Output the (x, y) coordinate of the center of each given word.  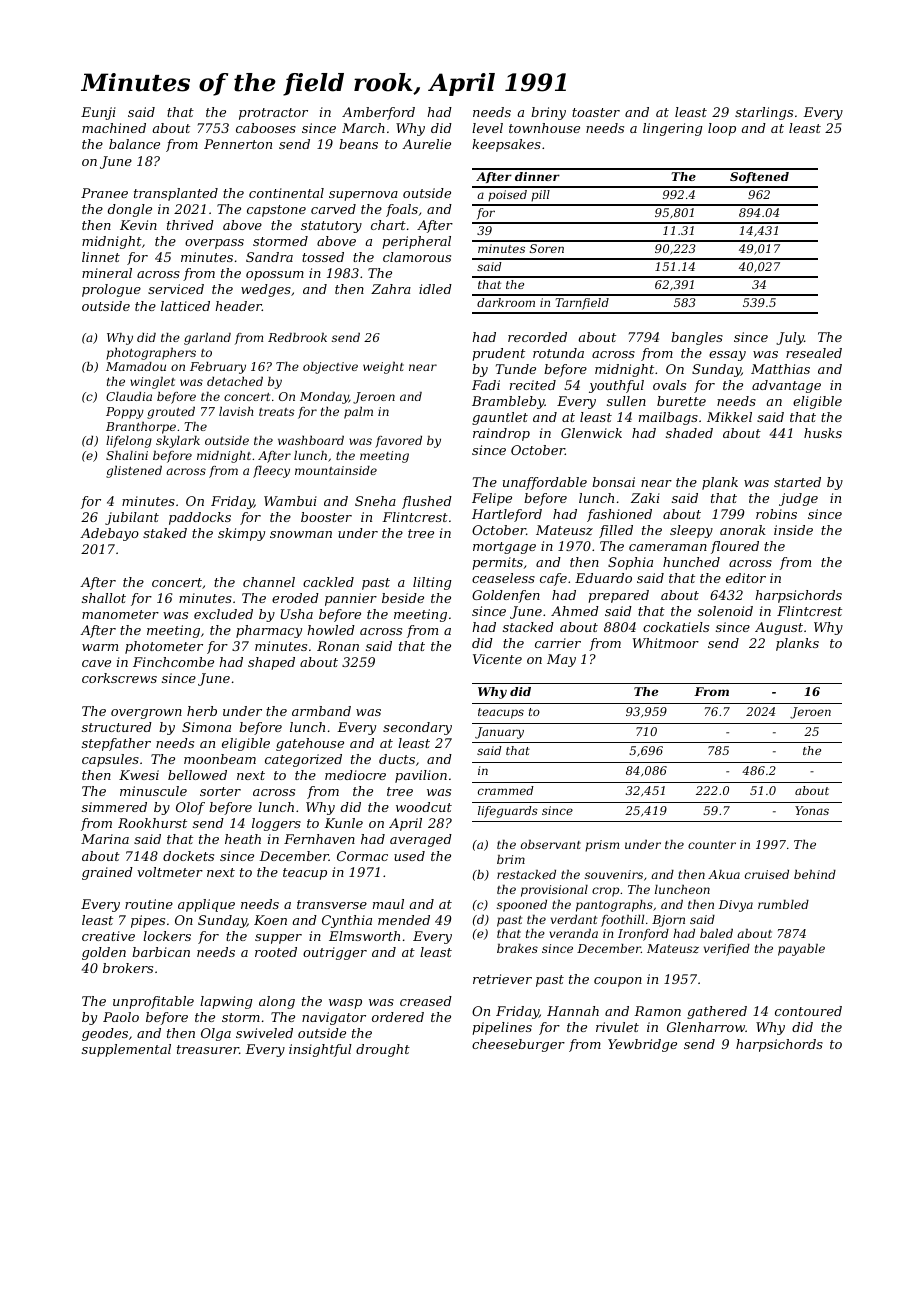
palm (358, 413)
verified (727, 950)
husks (823, 433)
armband (321, 711)
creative (108, 936)
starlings (764, 113)
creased (426, 1001)
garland (207, 339)
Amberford (378, 113)
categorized (303, 760)
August (779, 628)
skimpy (241, 534)
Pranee (104, 193)
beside (403, 598)
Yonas (812, 810)
